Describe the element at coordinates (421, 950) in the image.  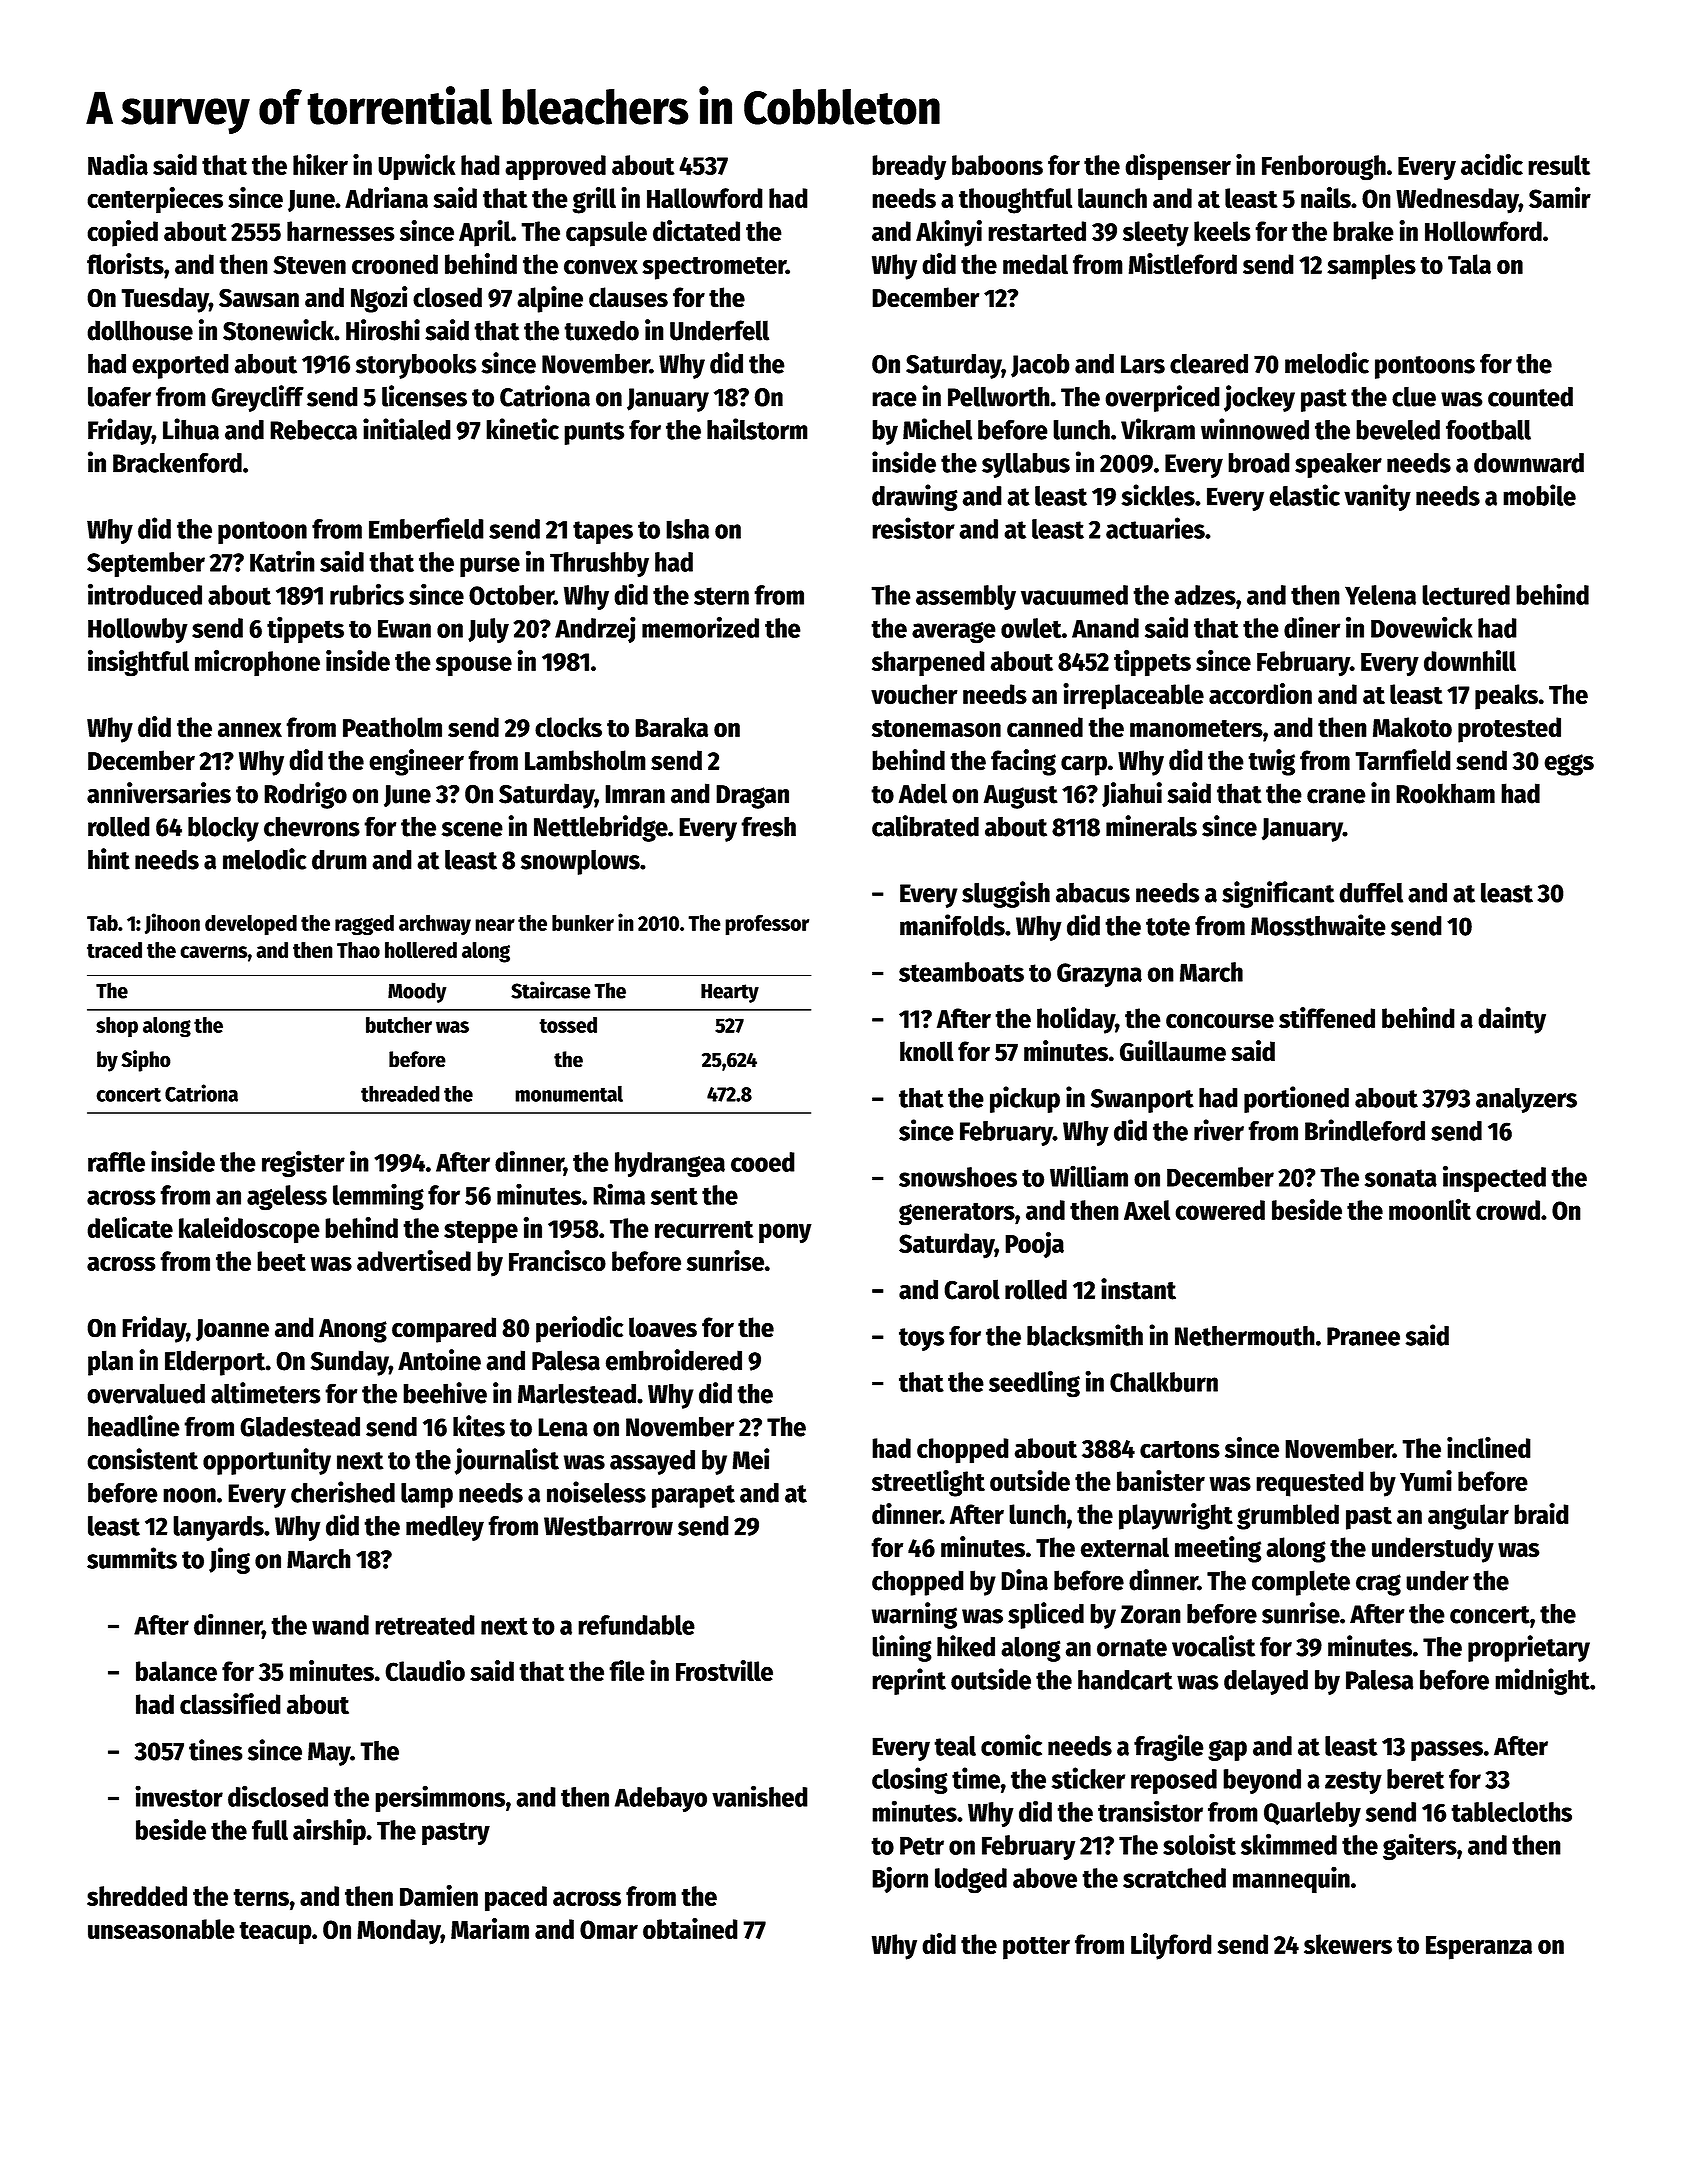
I see `hollered` at that location.
